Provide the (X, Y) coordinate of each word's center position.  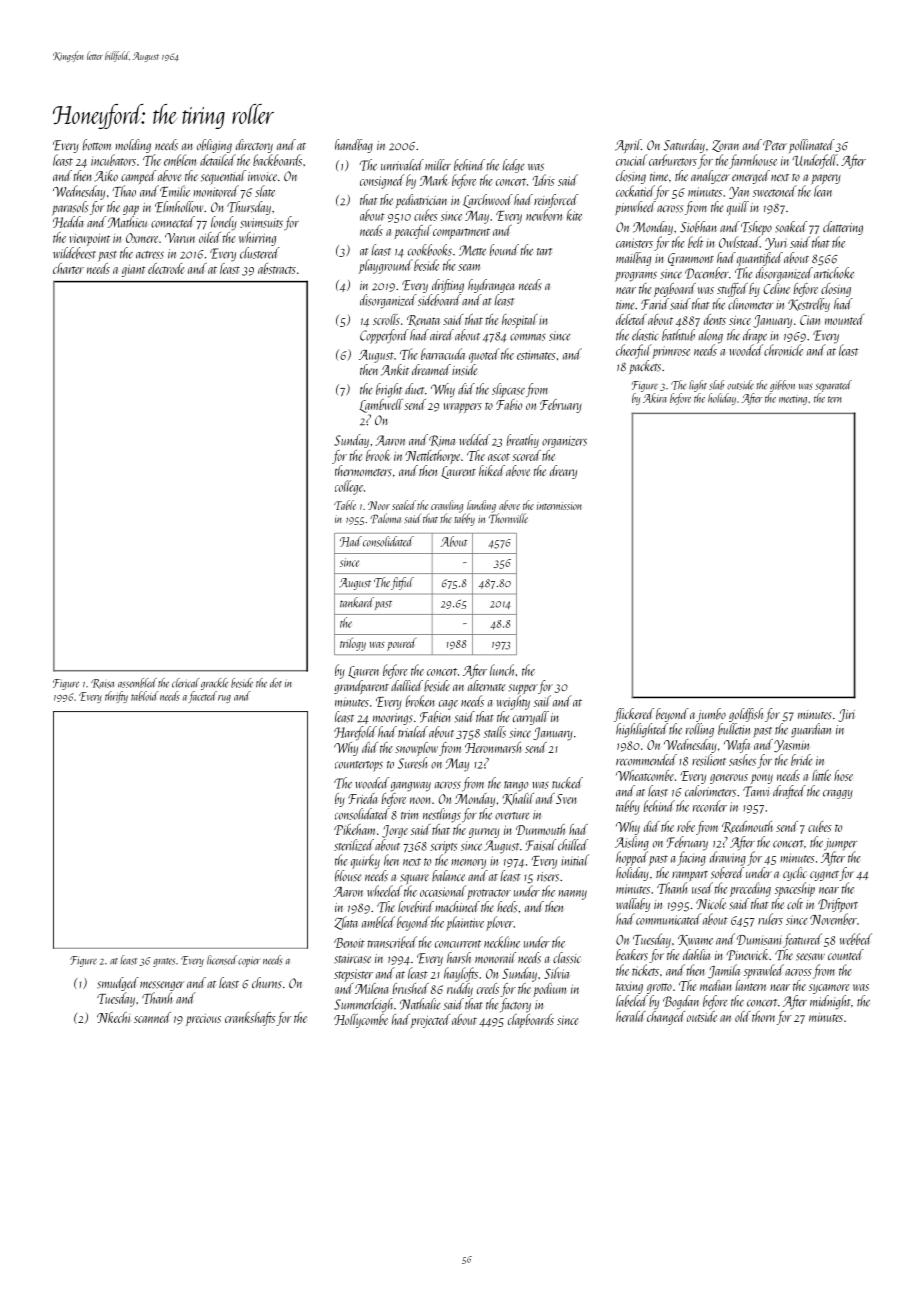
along (711, 336)
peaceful (412, 232)
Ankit (395, 370)
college (349, 487)
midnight (830, 1002)
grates (164, 962)
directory (254, 146)
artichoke (834, 273)
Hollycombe (361, 1021)
